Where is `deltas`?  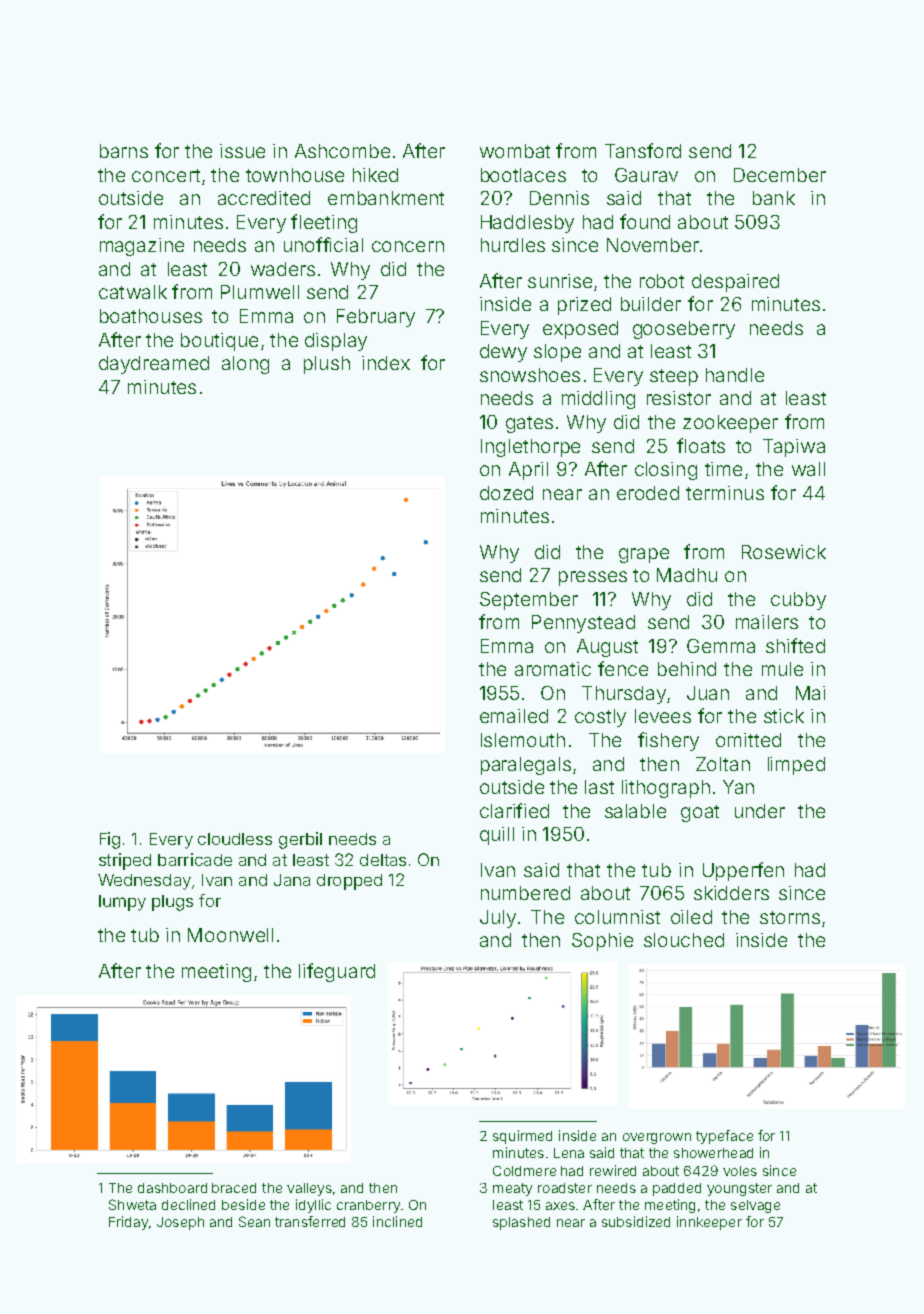 deltas is located at coordinates (383, 860).
